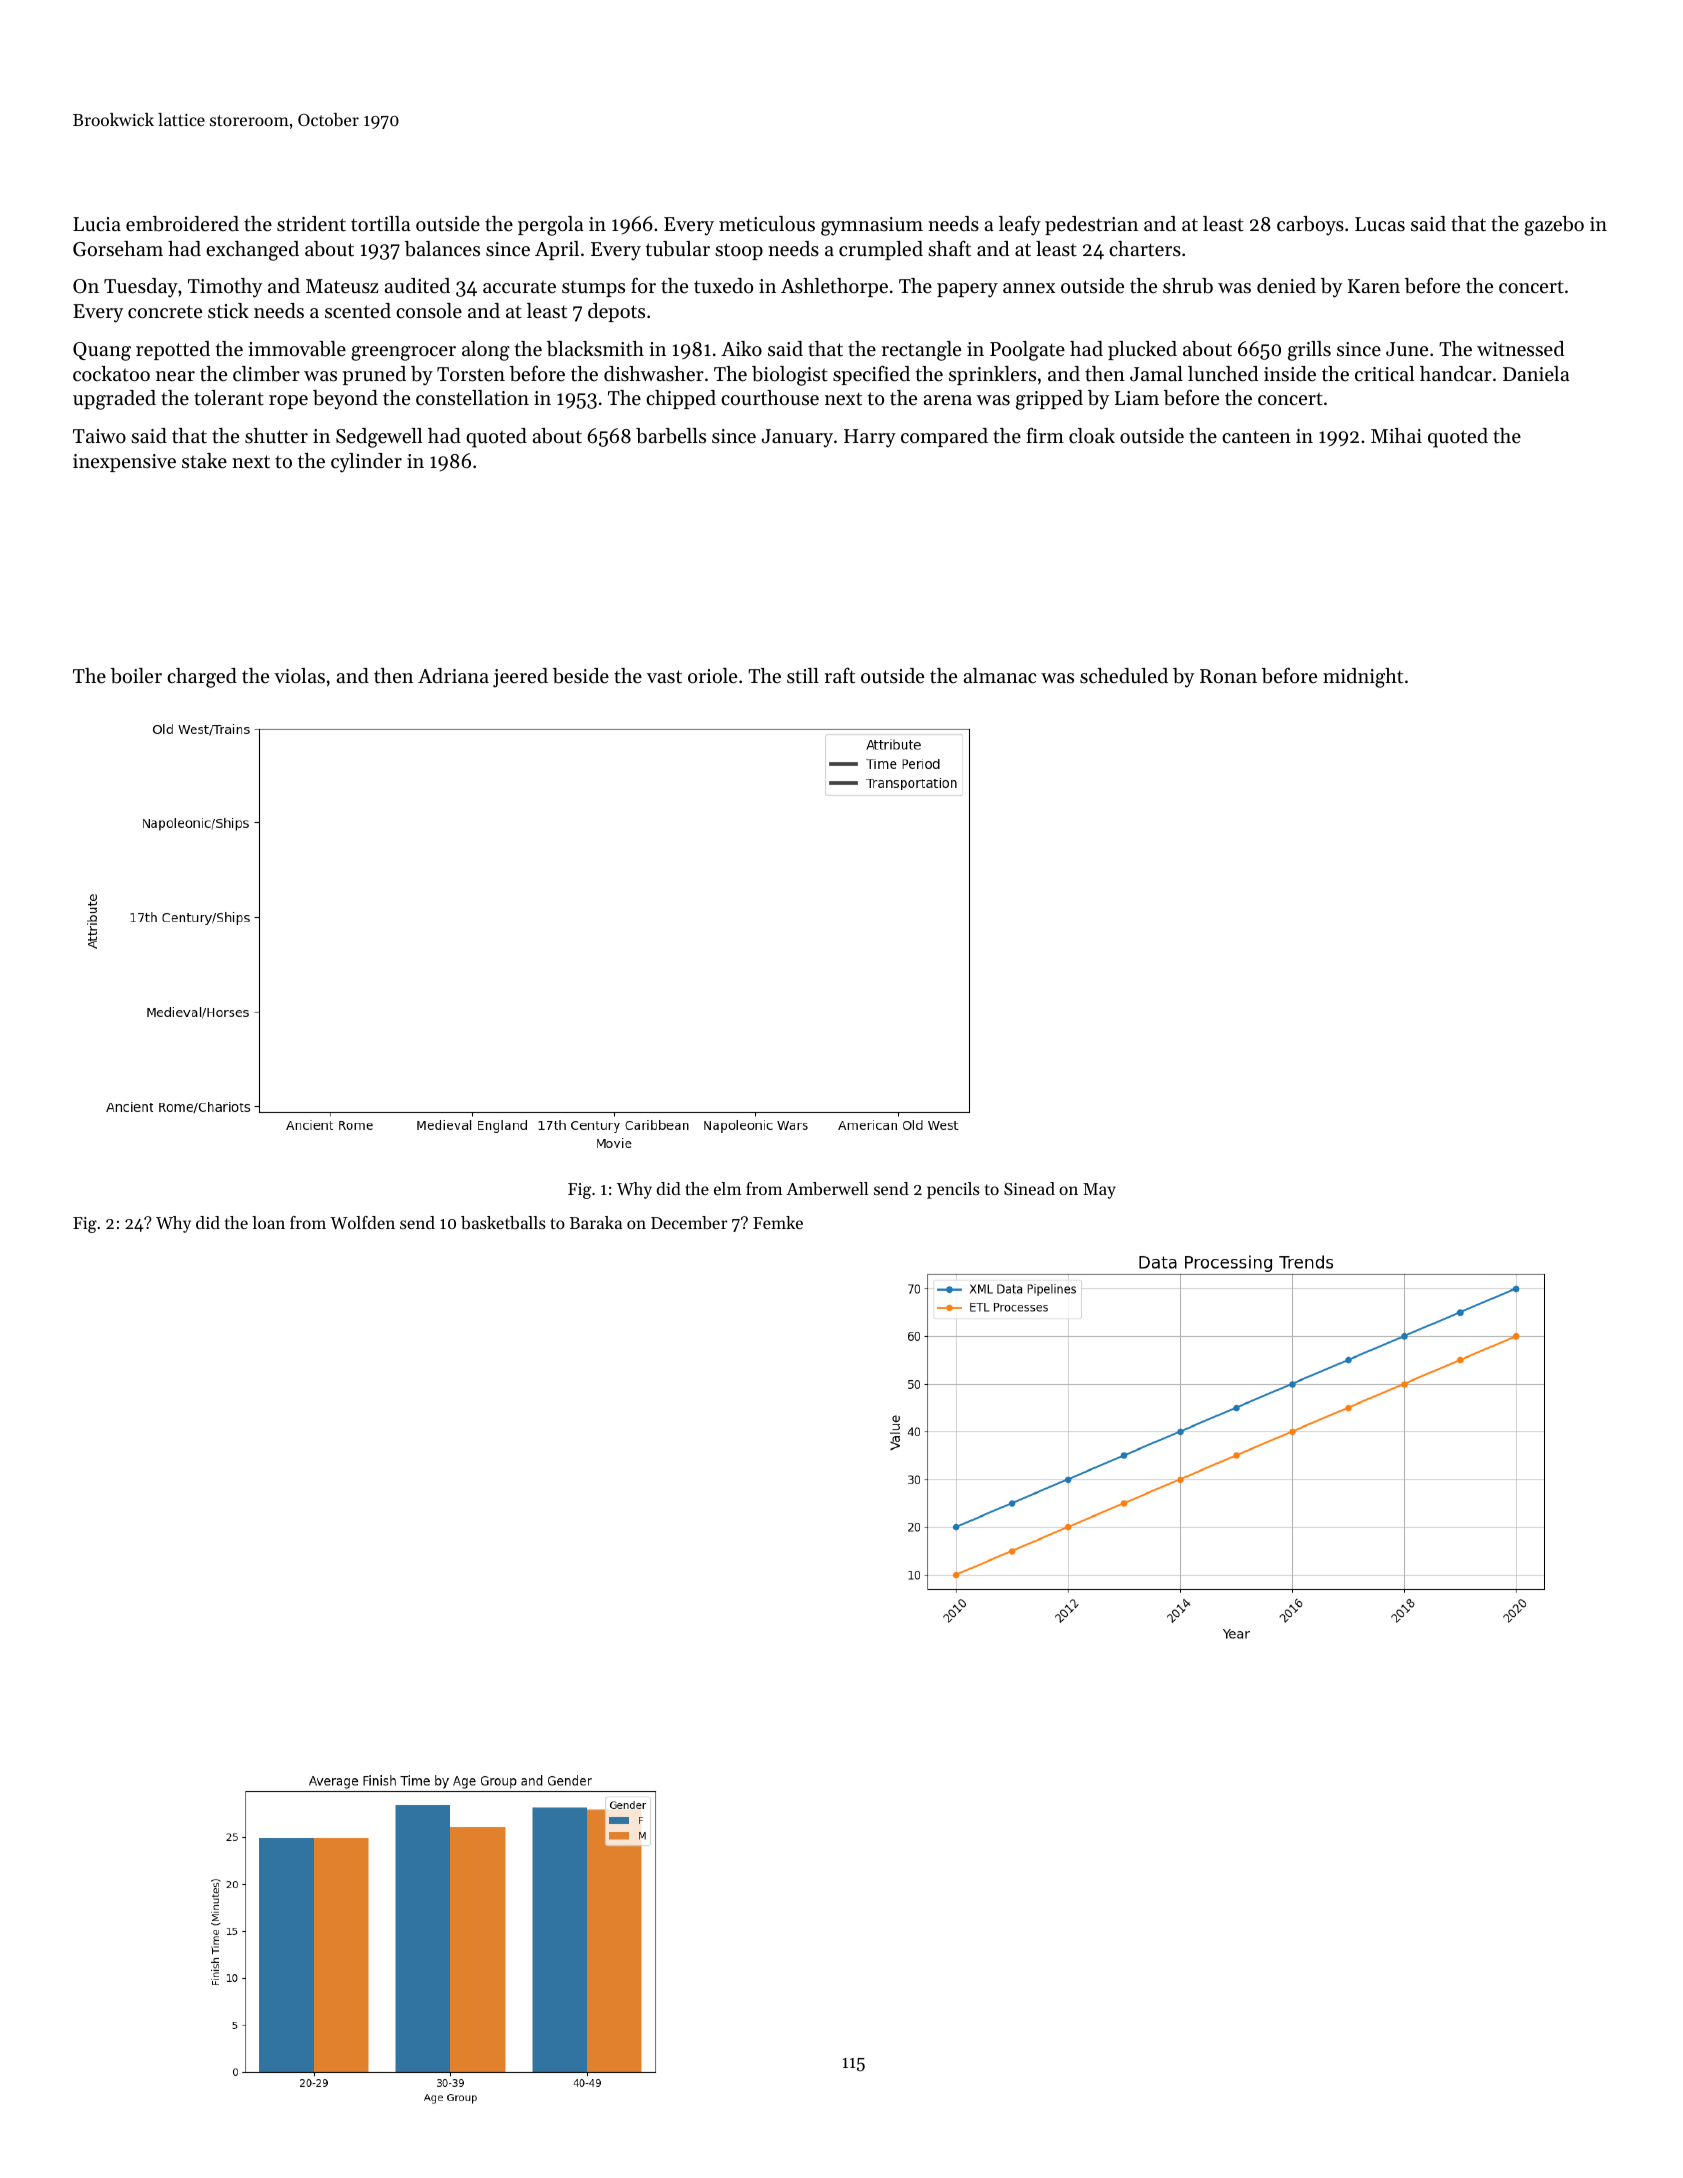  I want to click on Lucia, so click(97, 224).
